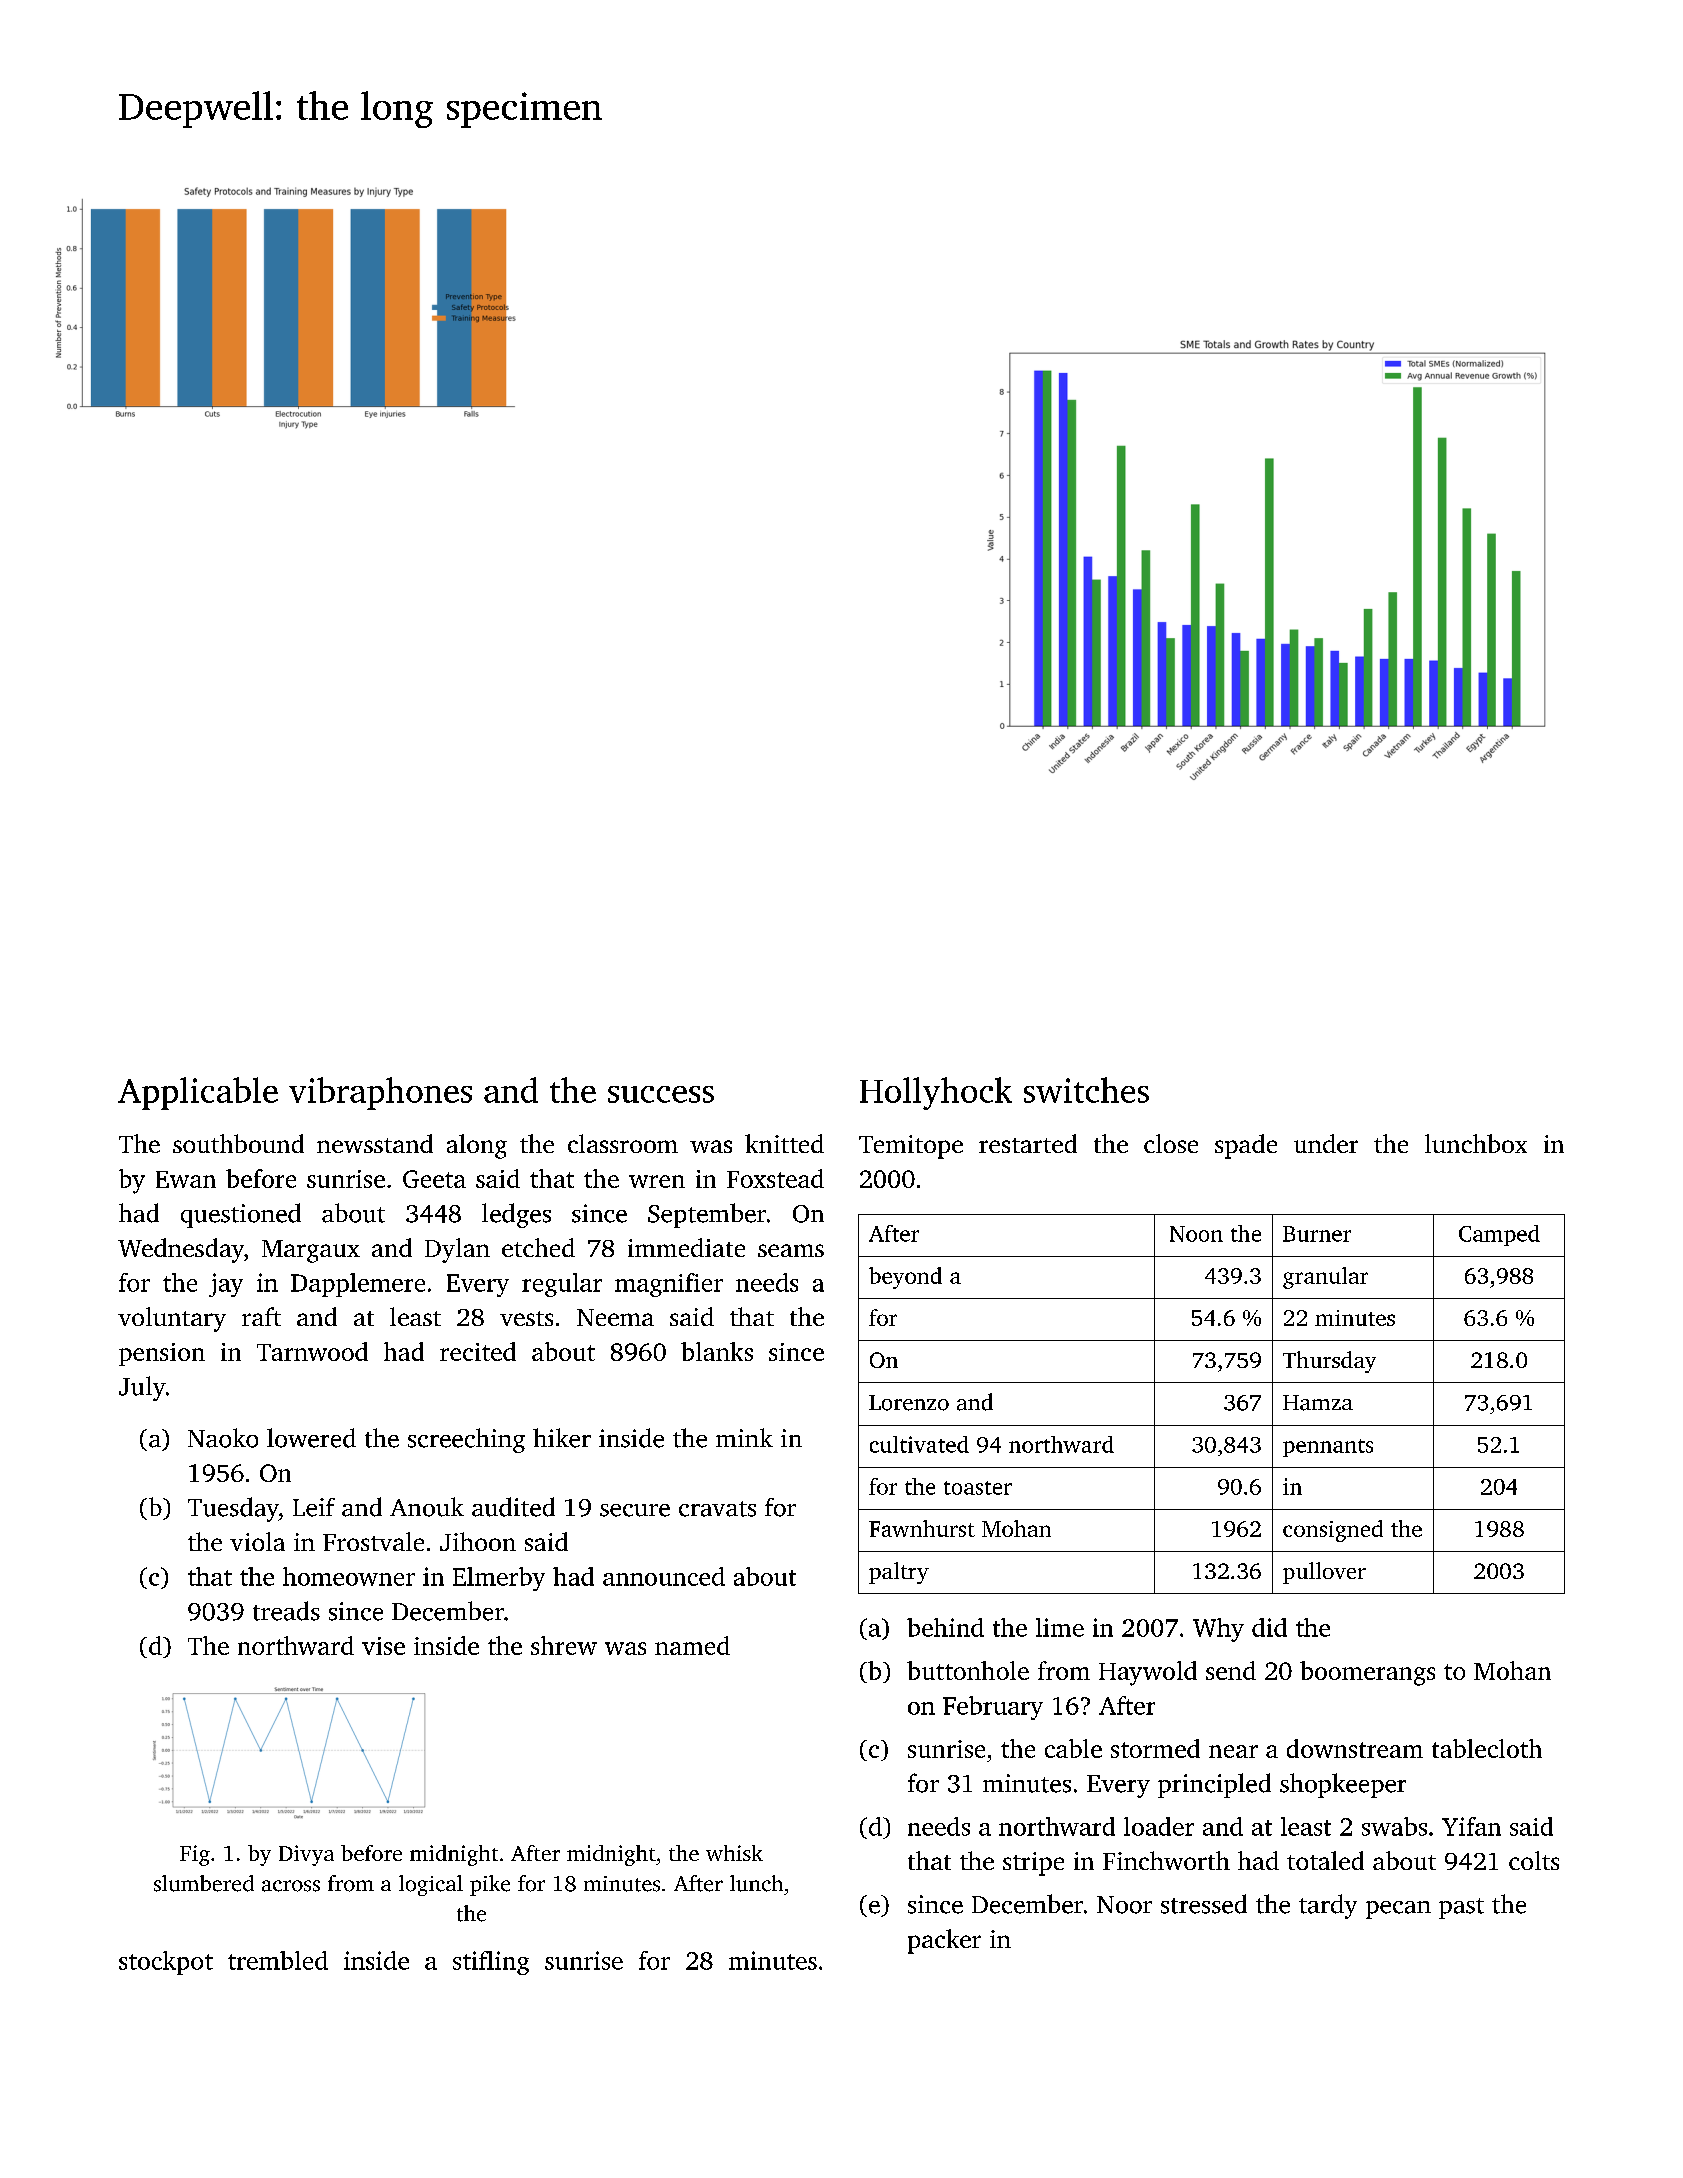  I want to click on trembled, so click(278, 1960).
